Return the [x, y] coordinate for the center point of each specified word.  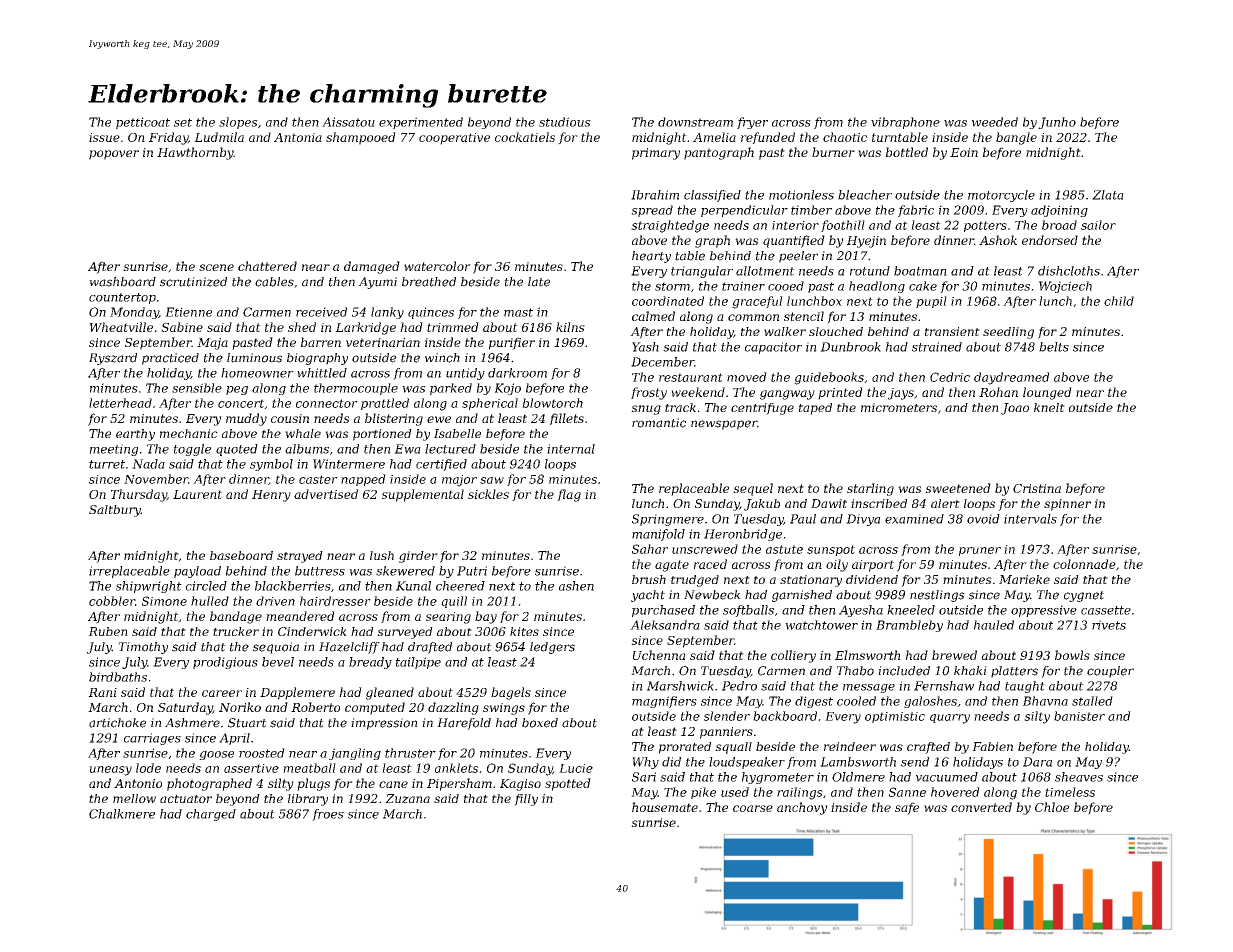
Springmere [668, 520]
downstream [695, 122]
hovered [955, 792]
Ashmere [192, 723]
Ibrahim [655, 195]
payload [197, 572]
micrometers [899, 407]
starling [870, 489]
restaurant [691, 377]
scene [216, 267]
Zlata [1108, 195]
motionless [801, 195]
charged [211, 815]
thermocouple [356, 389]
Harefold [464, 724]
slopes [238, 123]
